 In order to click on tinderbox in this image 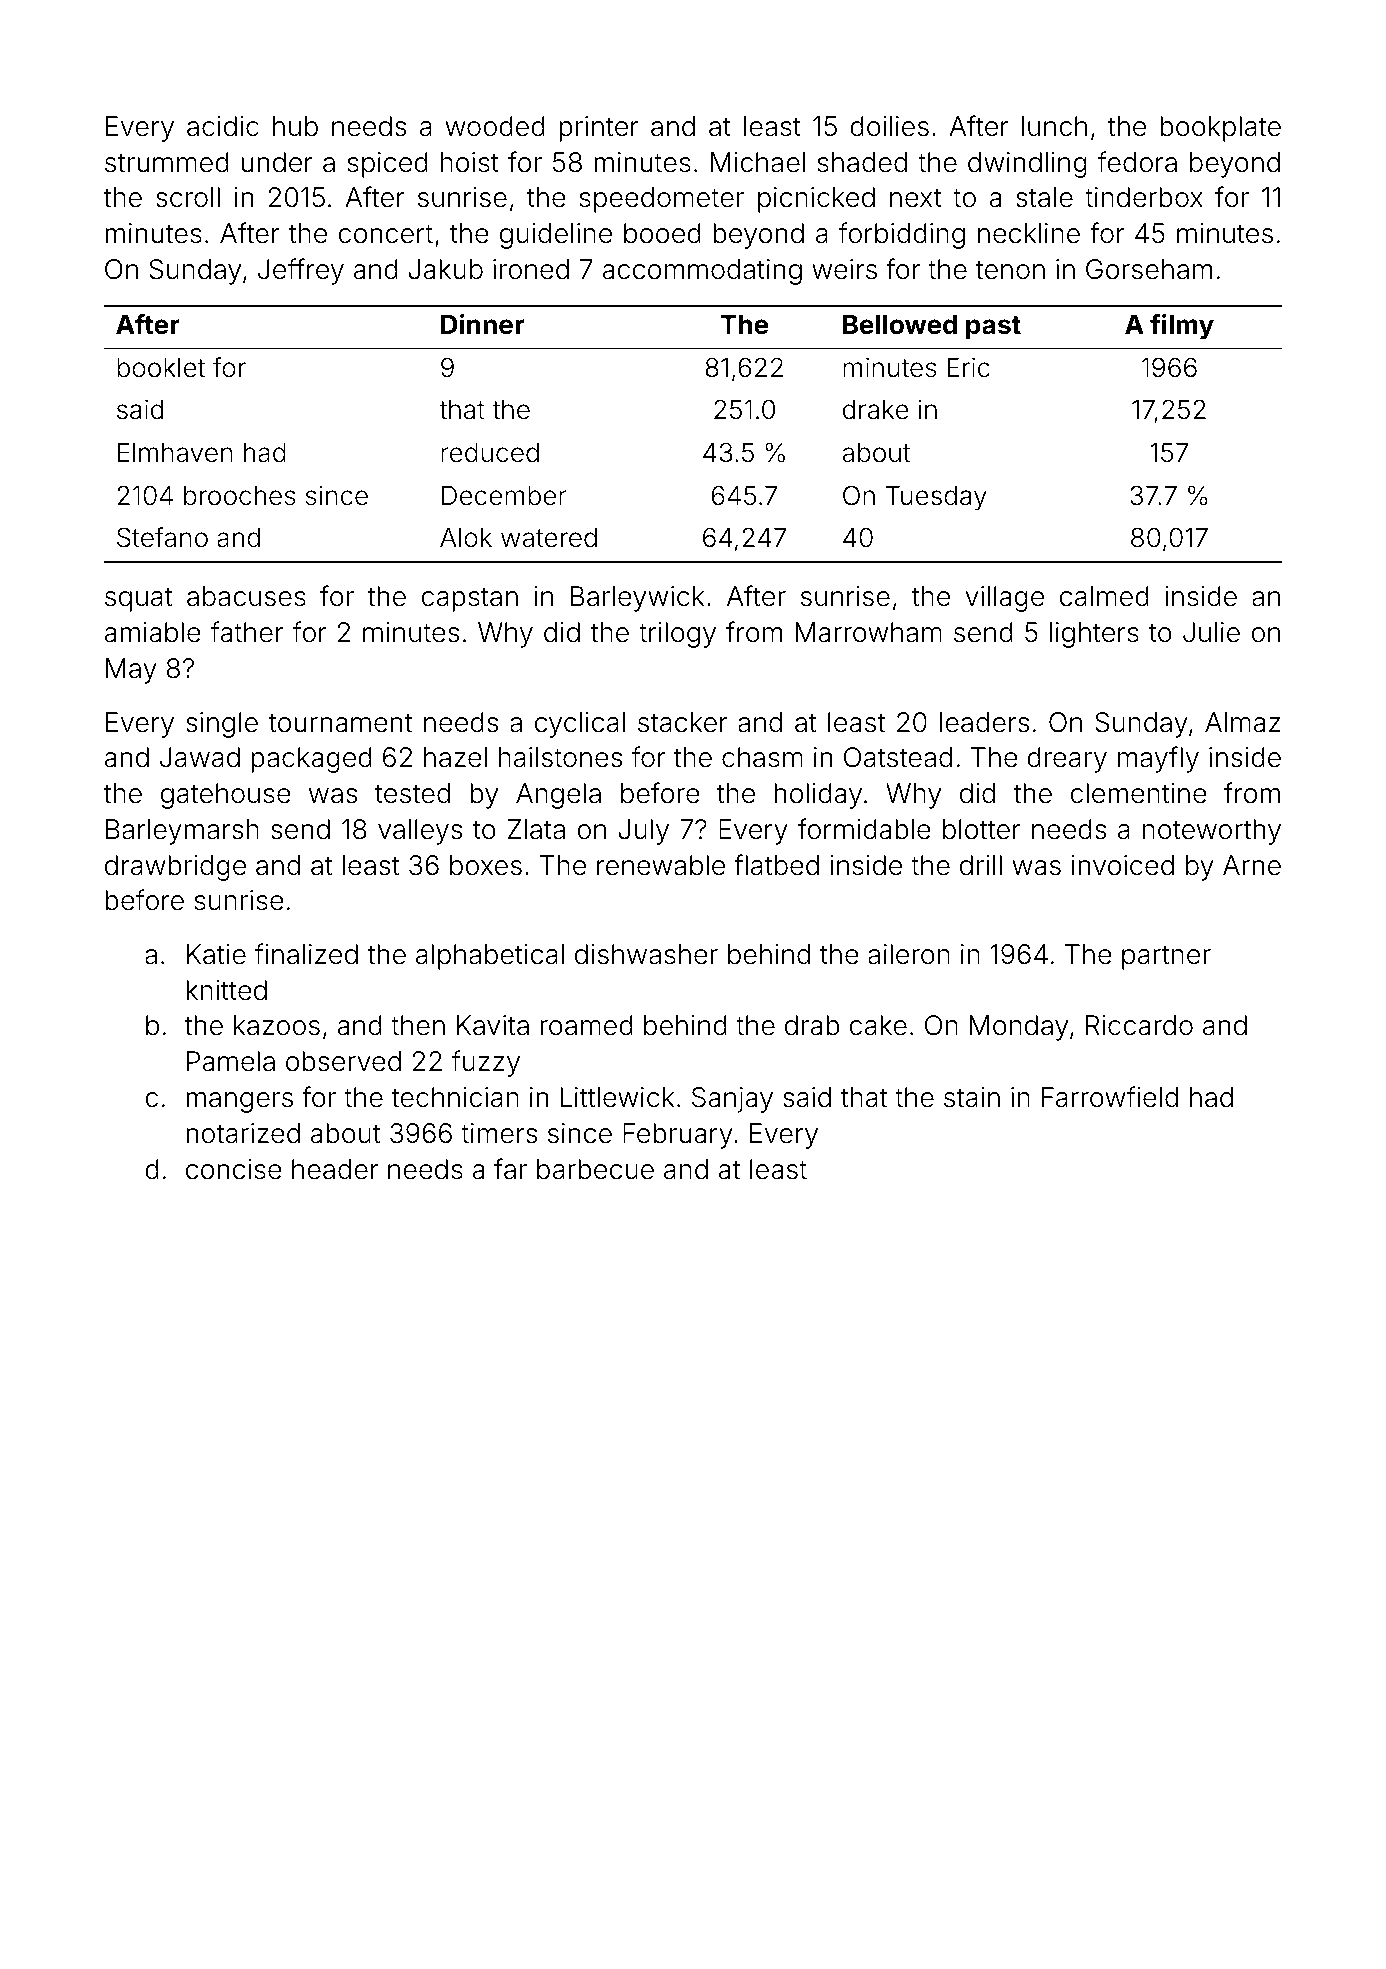, I will do `click(1144, 197)`.
